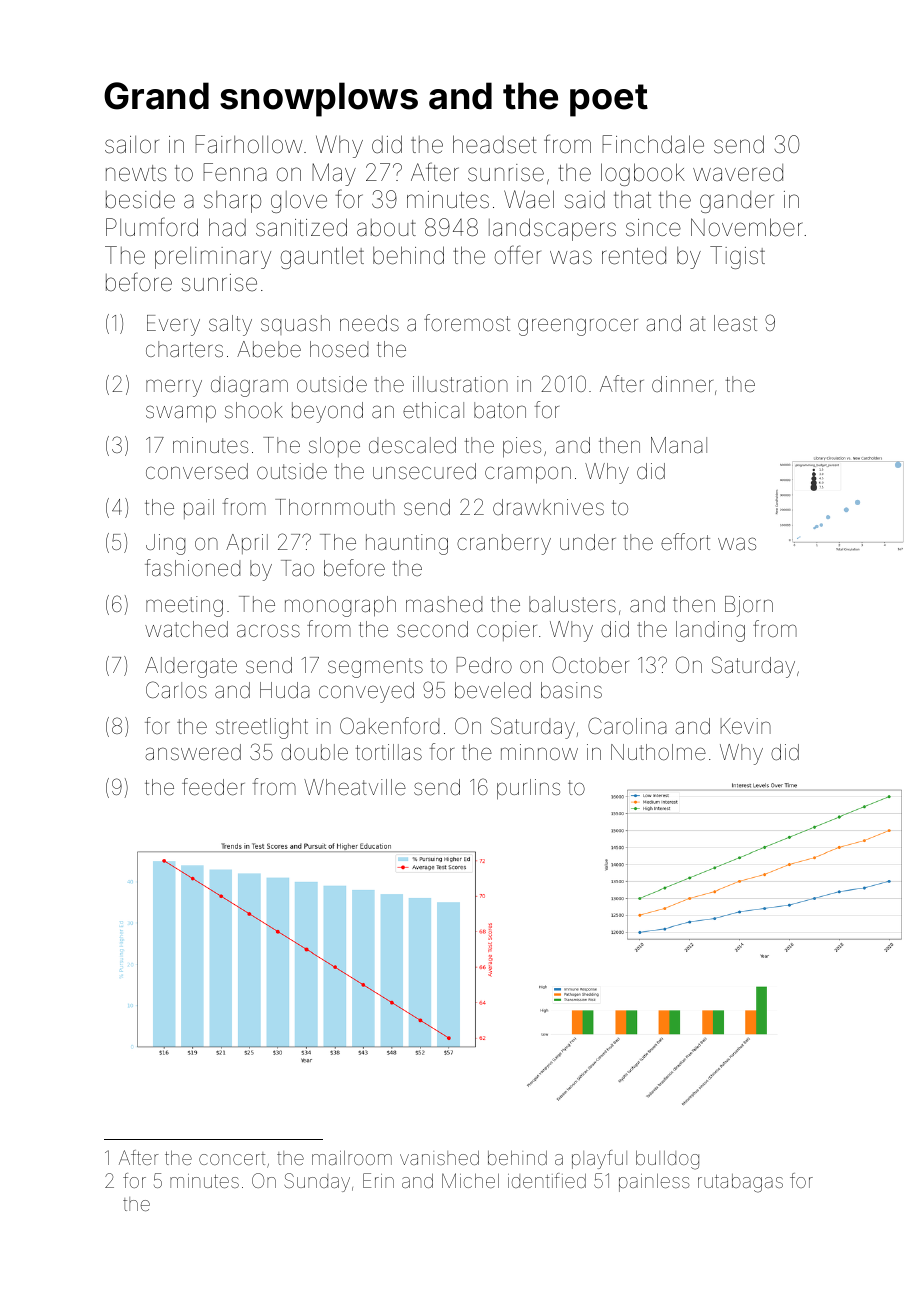 The width and height of the screenshot is (924, 1314). What do you see at coordinates (528, 789) in the screenshot?
I see `purlins` at bounding box center [528, 789].
